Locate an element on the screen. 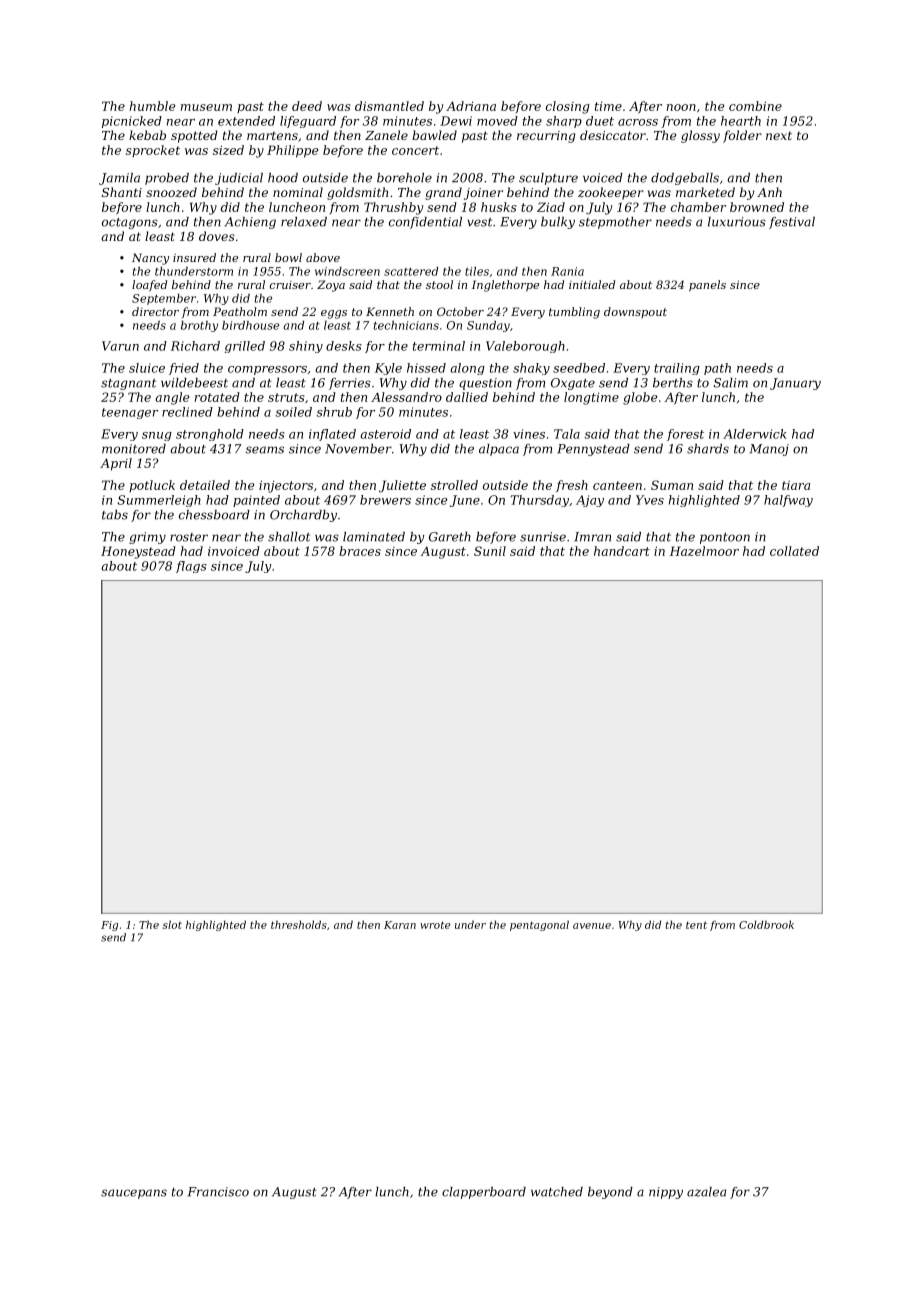 Image resolution: width=924 pixels, height=1308 pixels. saucepans is located at coordinates (134, 1194).
